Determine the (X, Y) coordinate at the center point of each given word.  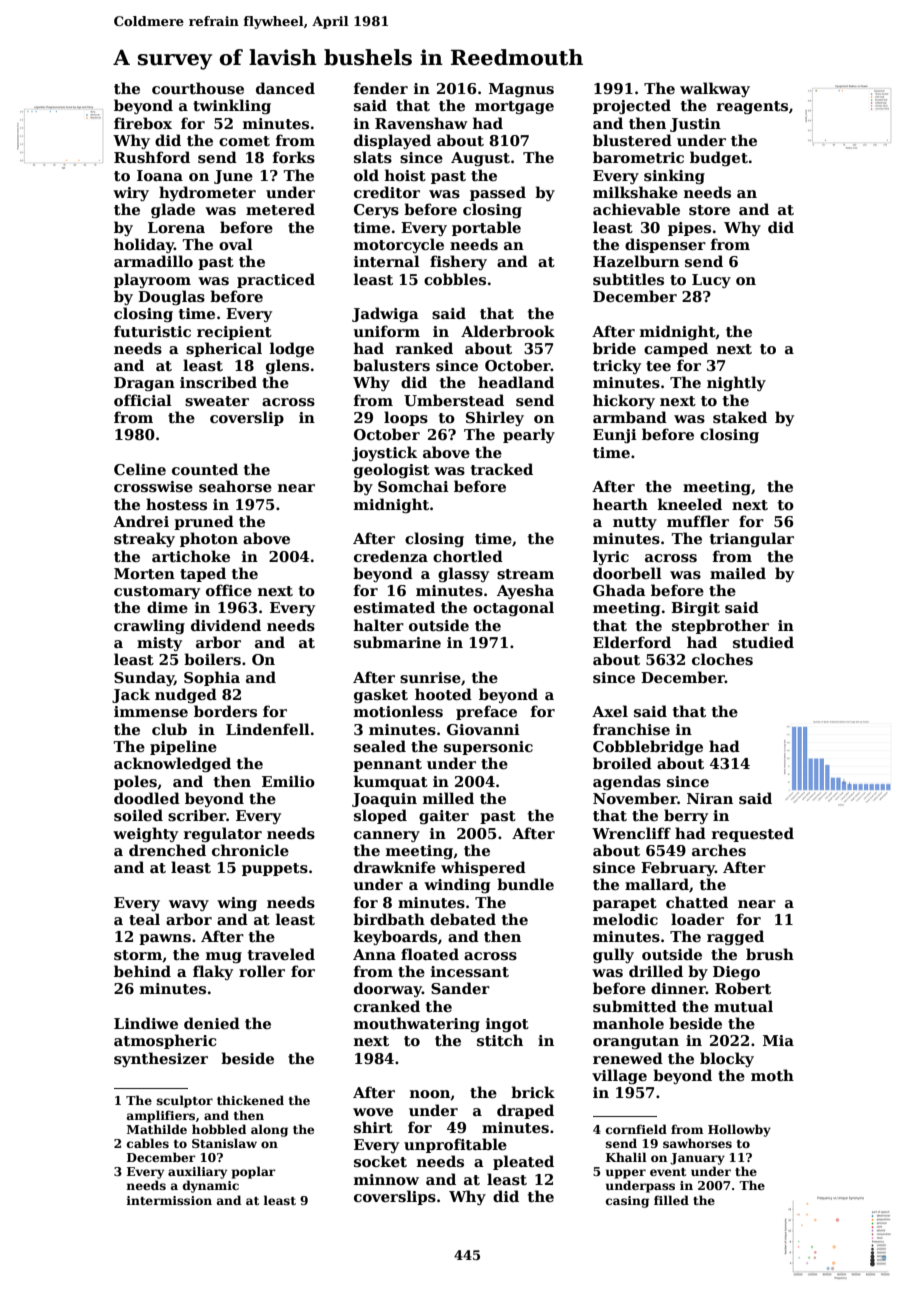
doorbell (627, 573)
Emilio (288, 781)
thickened (250, 1100)
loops (406, 418)
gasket (381, 695)
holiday (144, 245)
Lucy (711, 281)
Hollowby (739, 1130)
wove (373, 1112)
